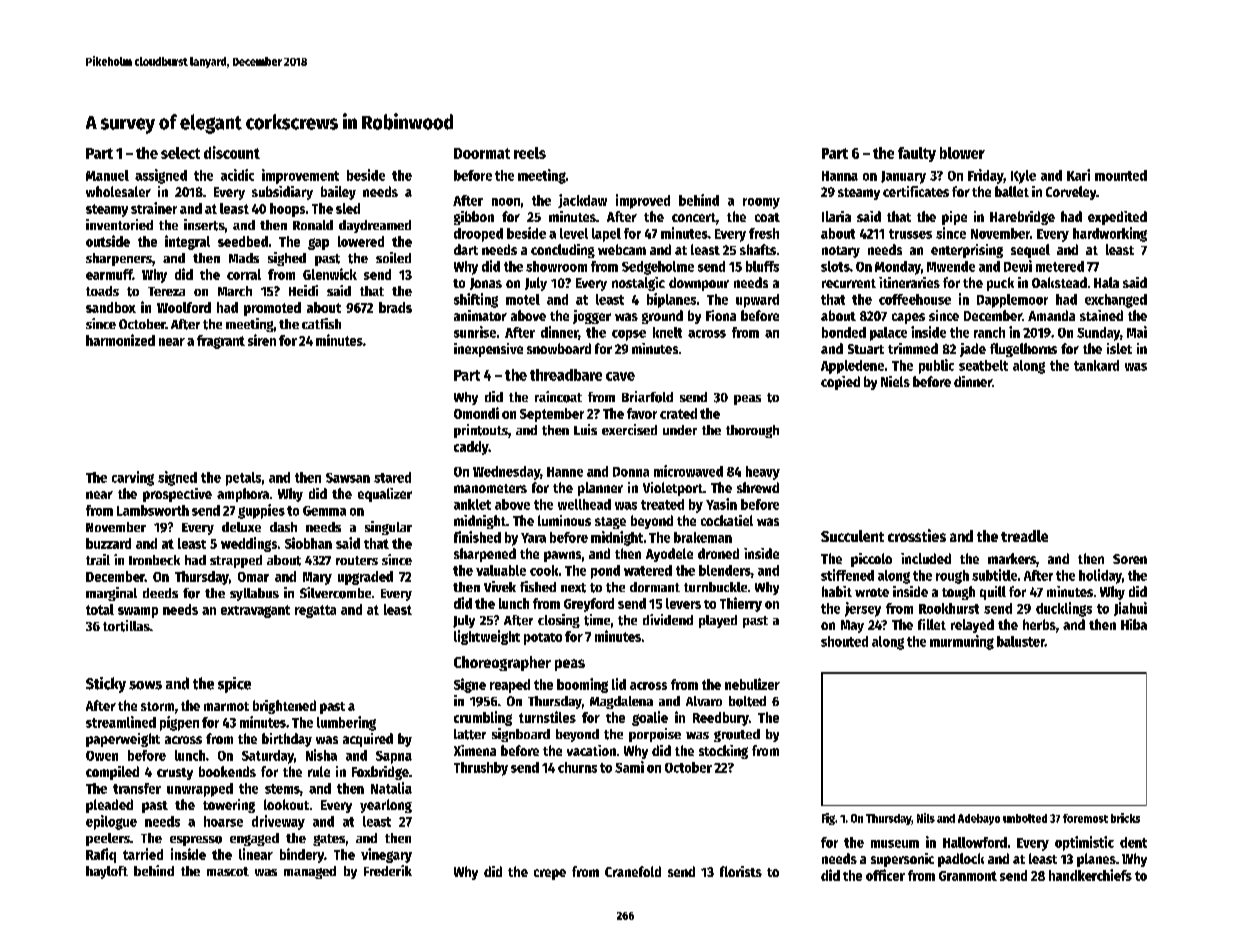  I want to click on crated, so click(678, 413).
